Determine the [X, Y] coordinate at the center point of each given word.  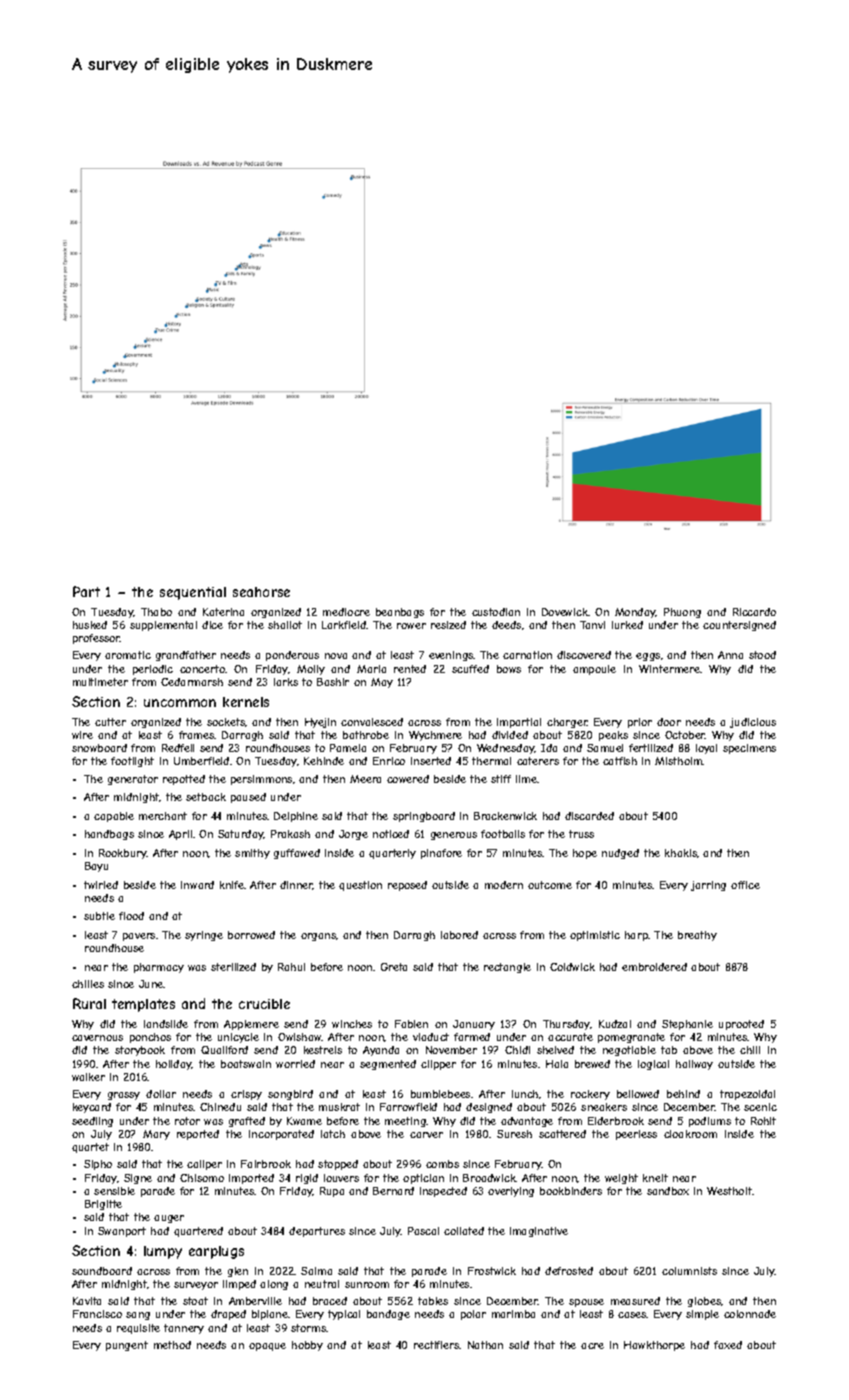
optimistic [595, 936]
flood [131, 916]
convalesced [372, 722]
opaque [267, 1347]
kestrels [323, 1050]
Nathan [485, 1345]
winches [352, 1024]
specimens [749, 749]
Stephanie [687, 1025]
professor [96, 639]
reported [198, 1135]
